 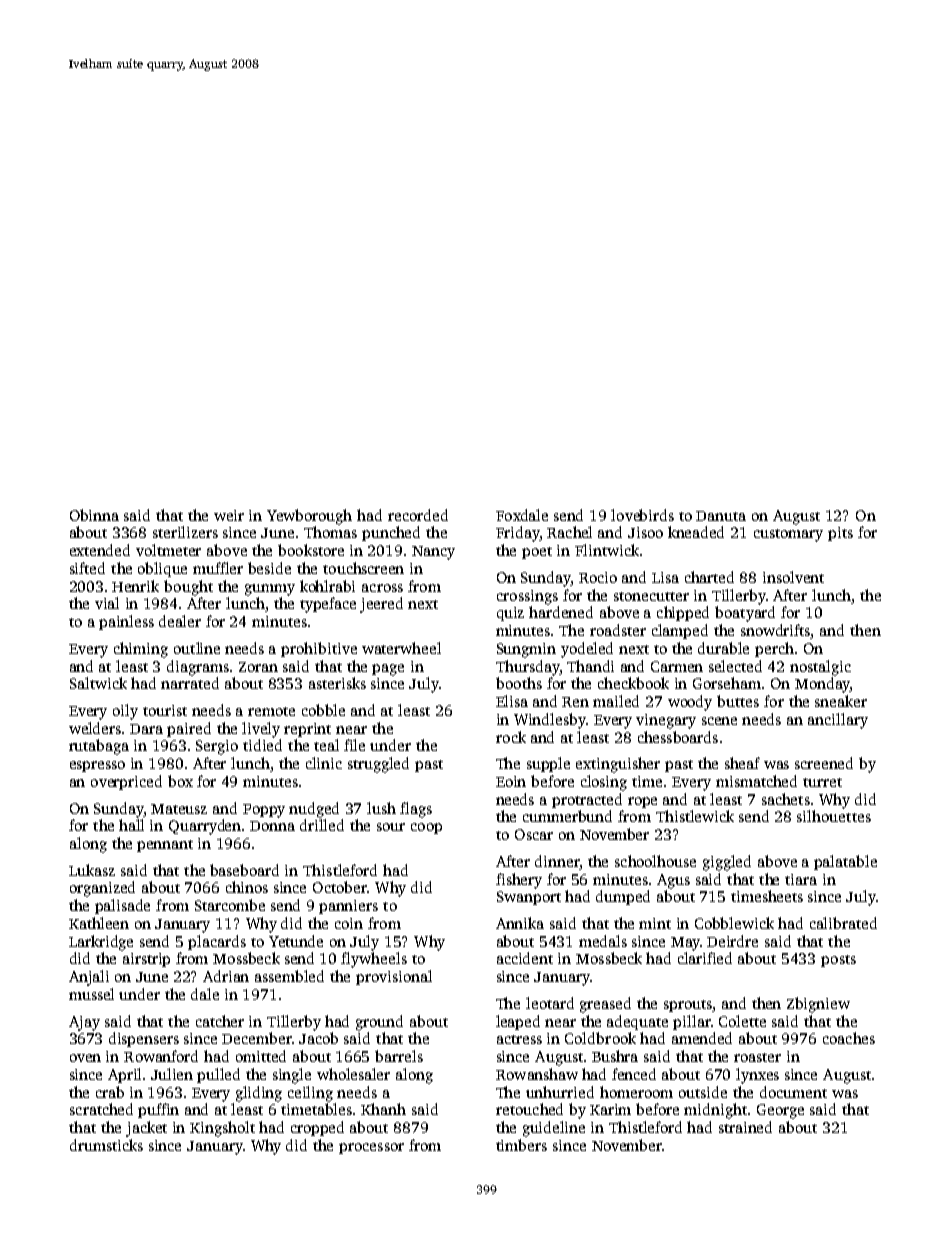 What do you see at coordinates (838, 721) in the screenshot?
I see `ancillary` at bounding box center [838, 721].
